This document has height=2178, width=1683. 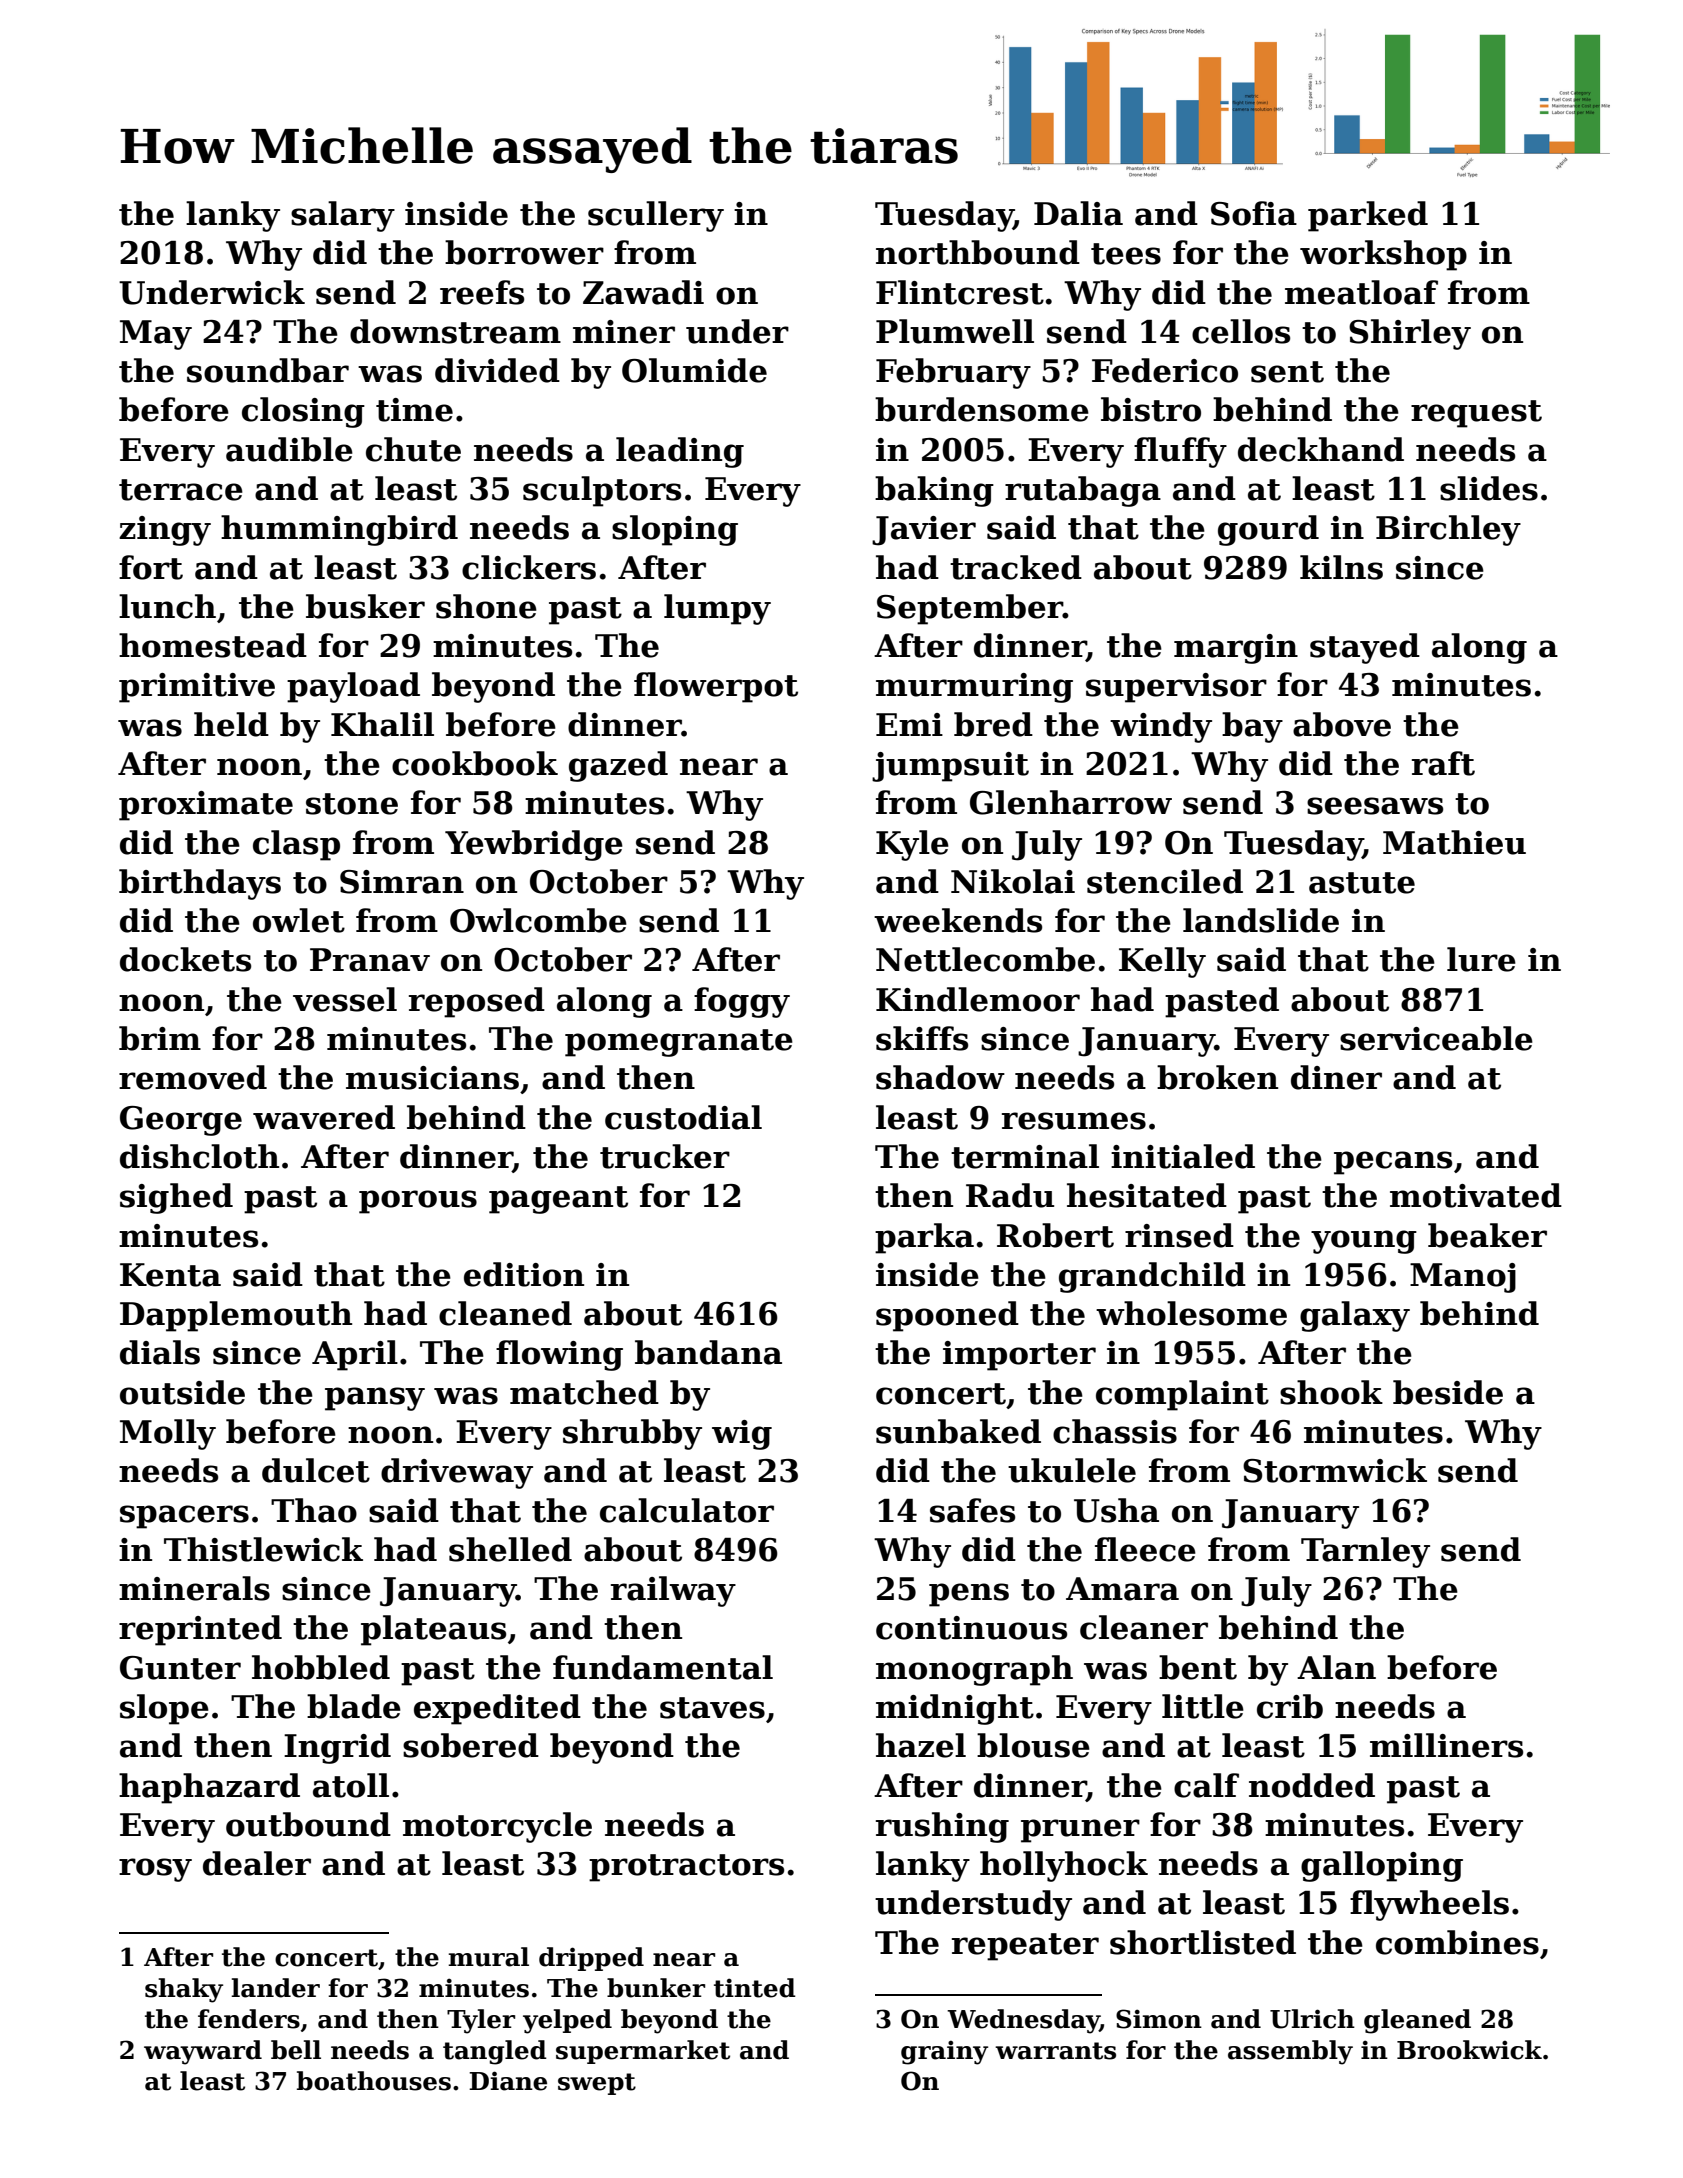 What do you see at coordinates (185, 959) in the document?
I see `dockets` at bounding box center [185, 959].
